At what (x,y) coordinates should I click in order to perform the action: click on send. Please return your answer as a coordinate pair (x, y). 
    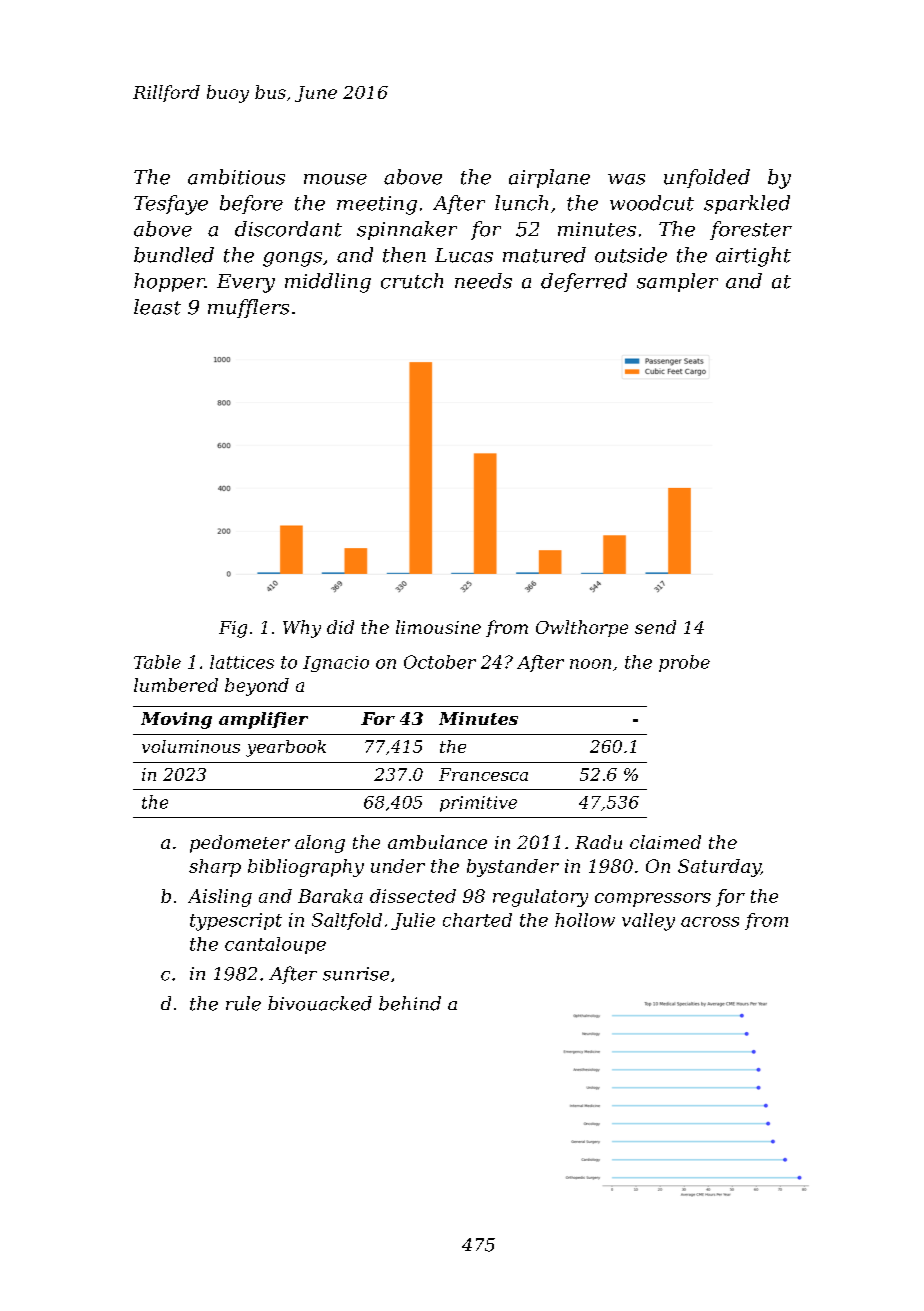
    Looking at the image, I should click on (655, 627).
